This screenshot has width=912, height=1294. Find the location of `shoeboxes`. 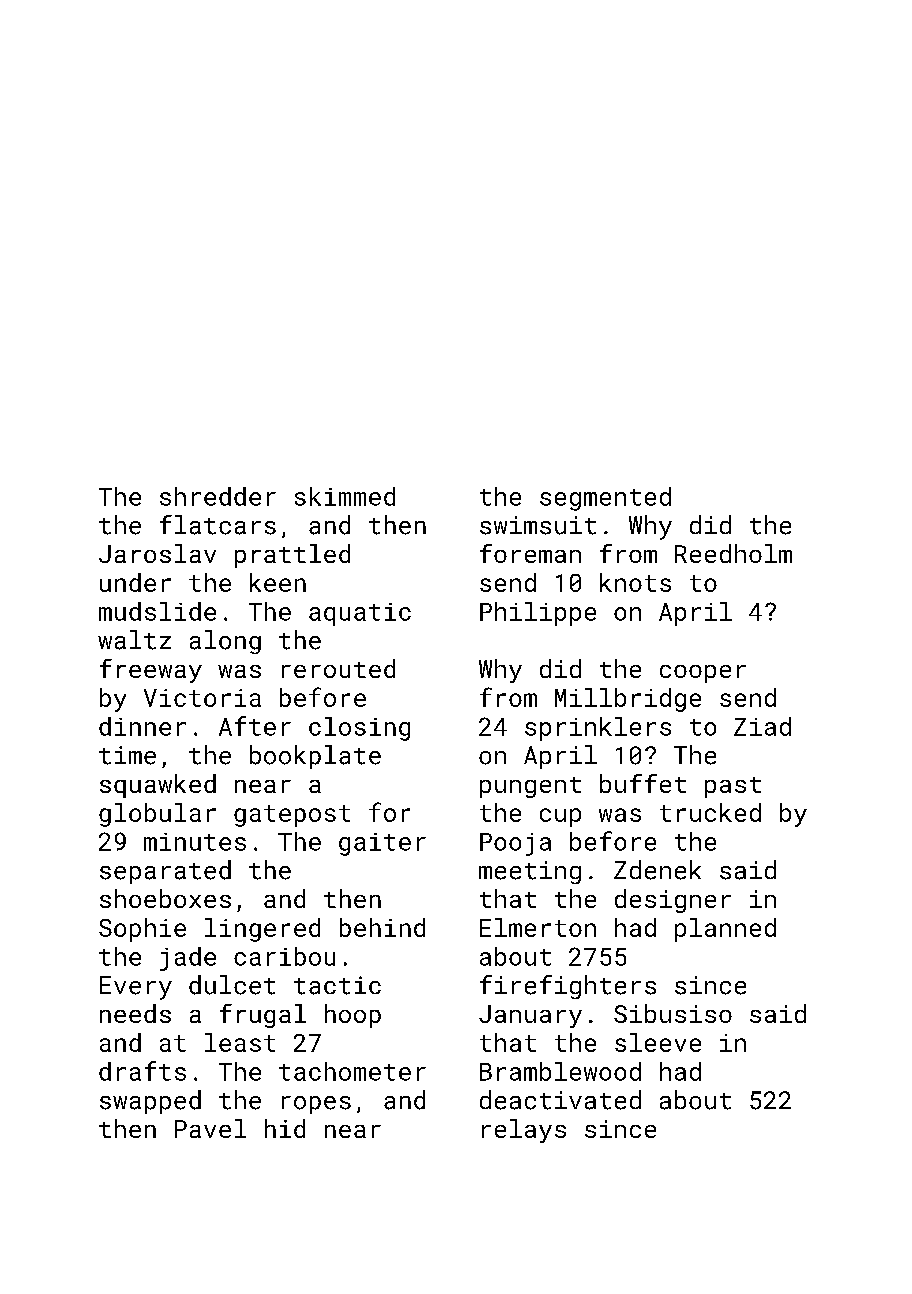

shoeboxes is located at coordinates (165, 898).
